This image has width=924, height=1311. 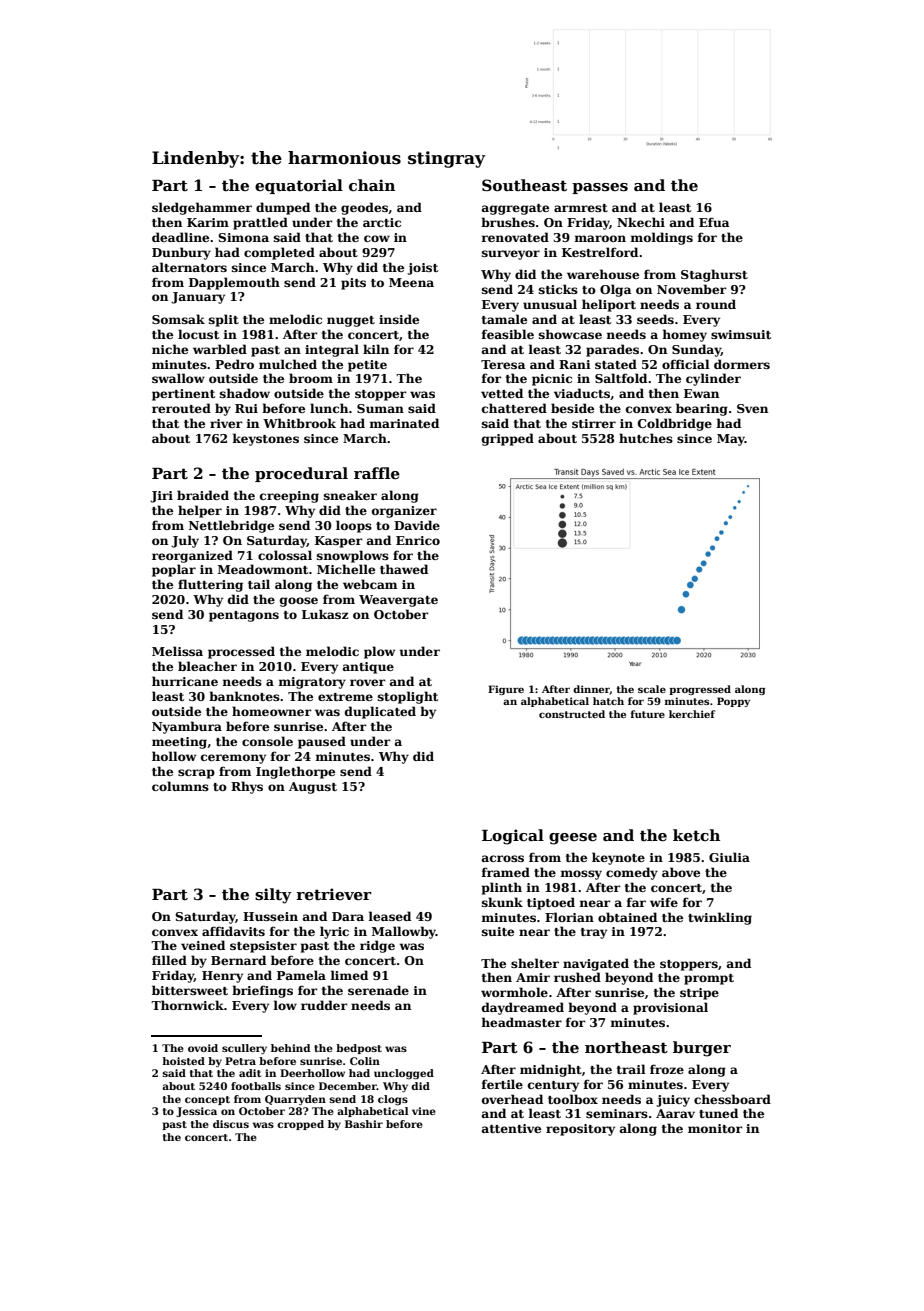 What do you see at coordinates (733, 702) in the image?
I see `Poppy` at bounding box center [733, 702].
